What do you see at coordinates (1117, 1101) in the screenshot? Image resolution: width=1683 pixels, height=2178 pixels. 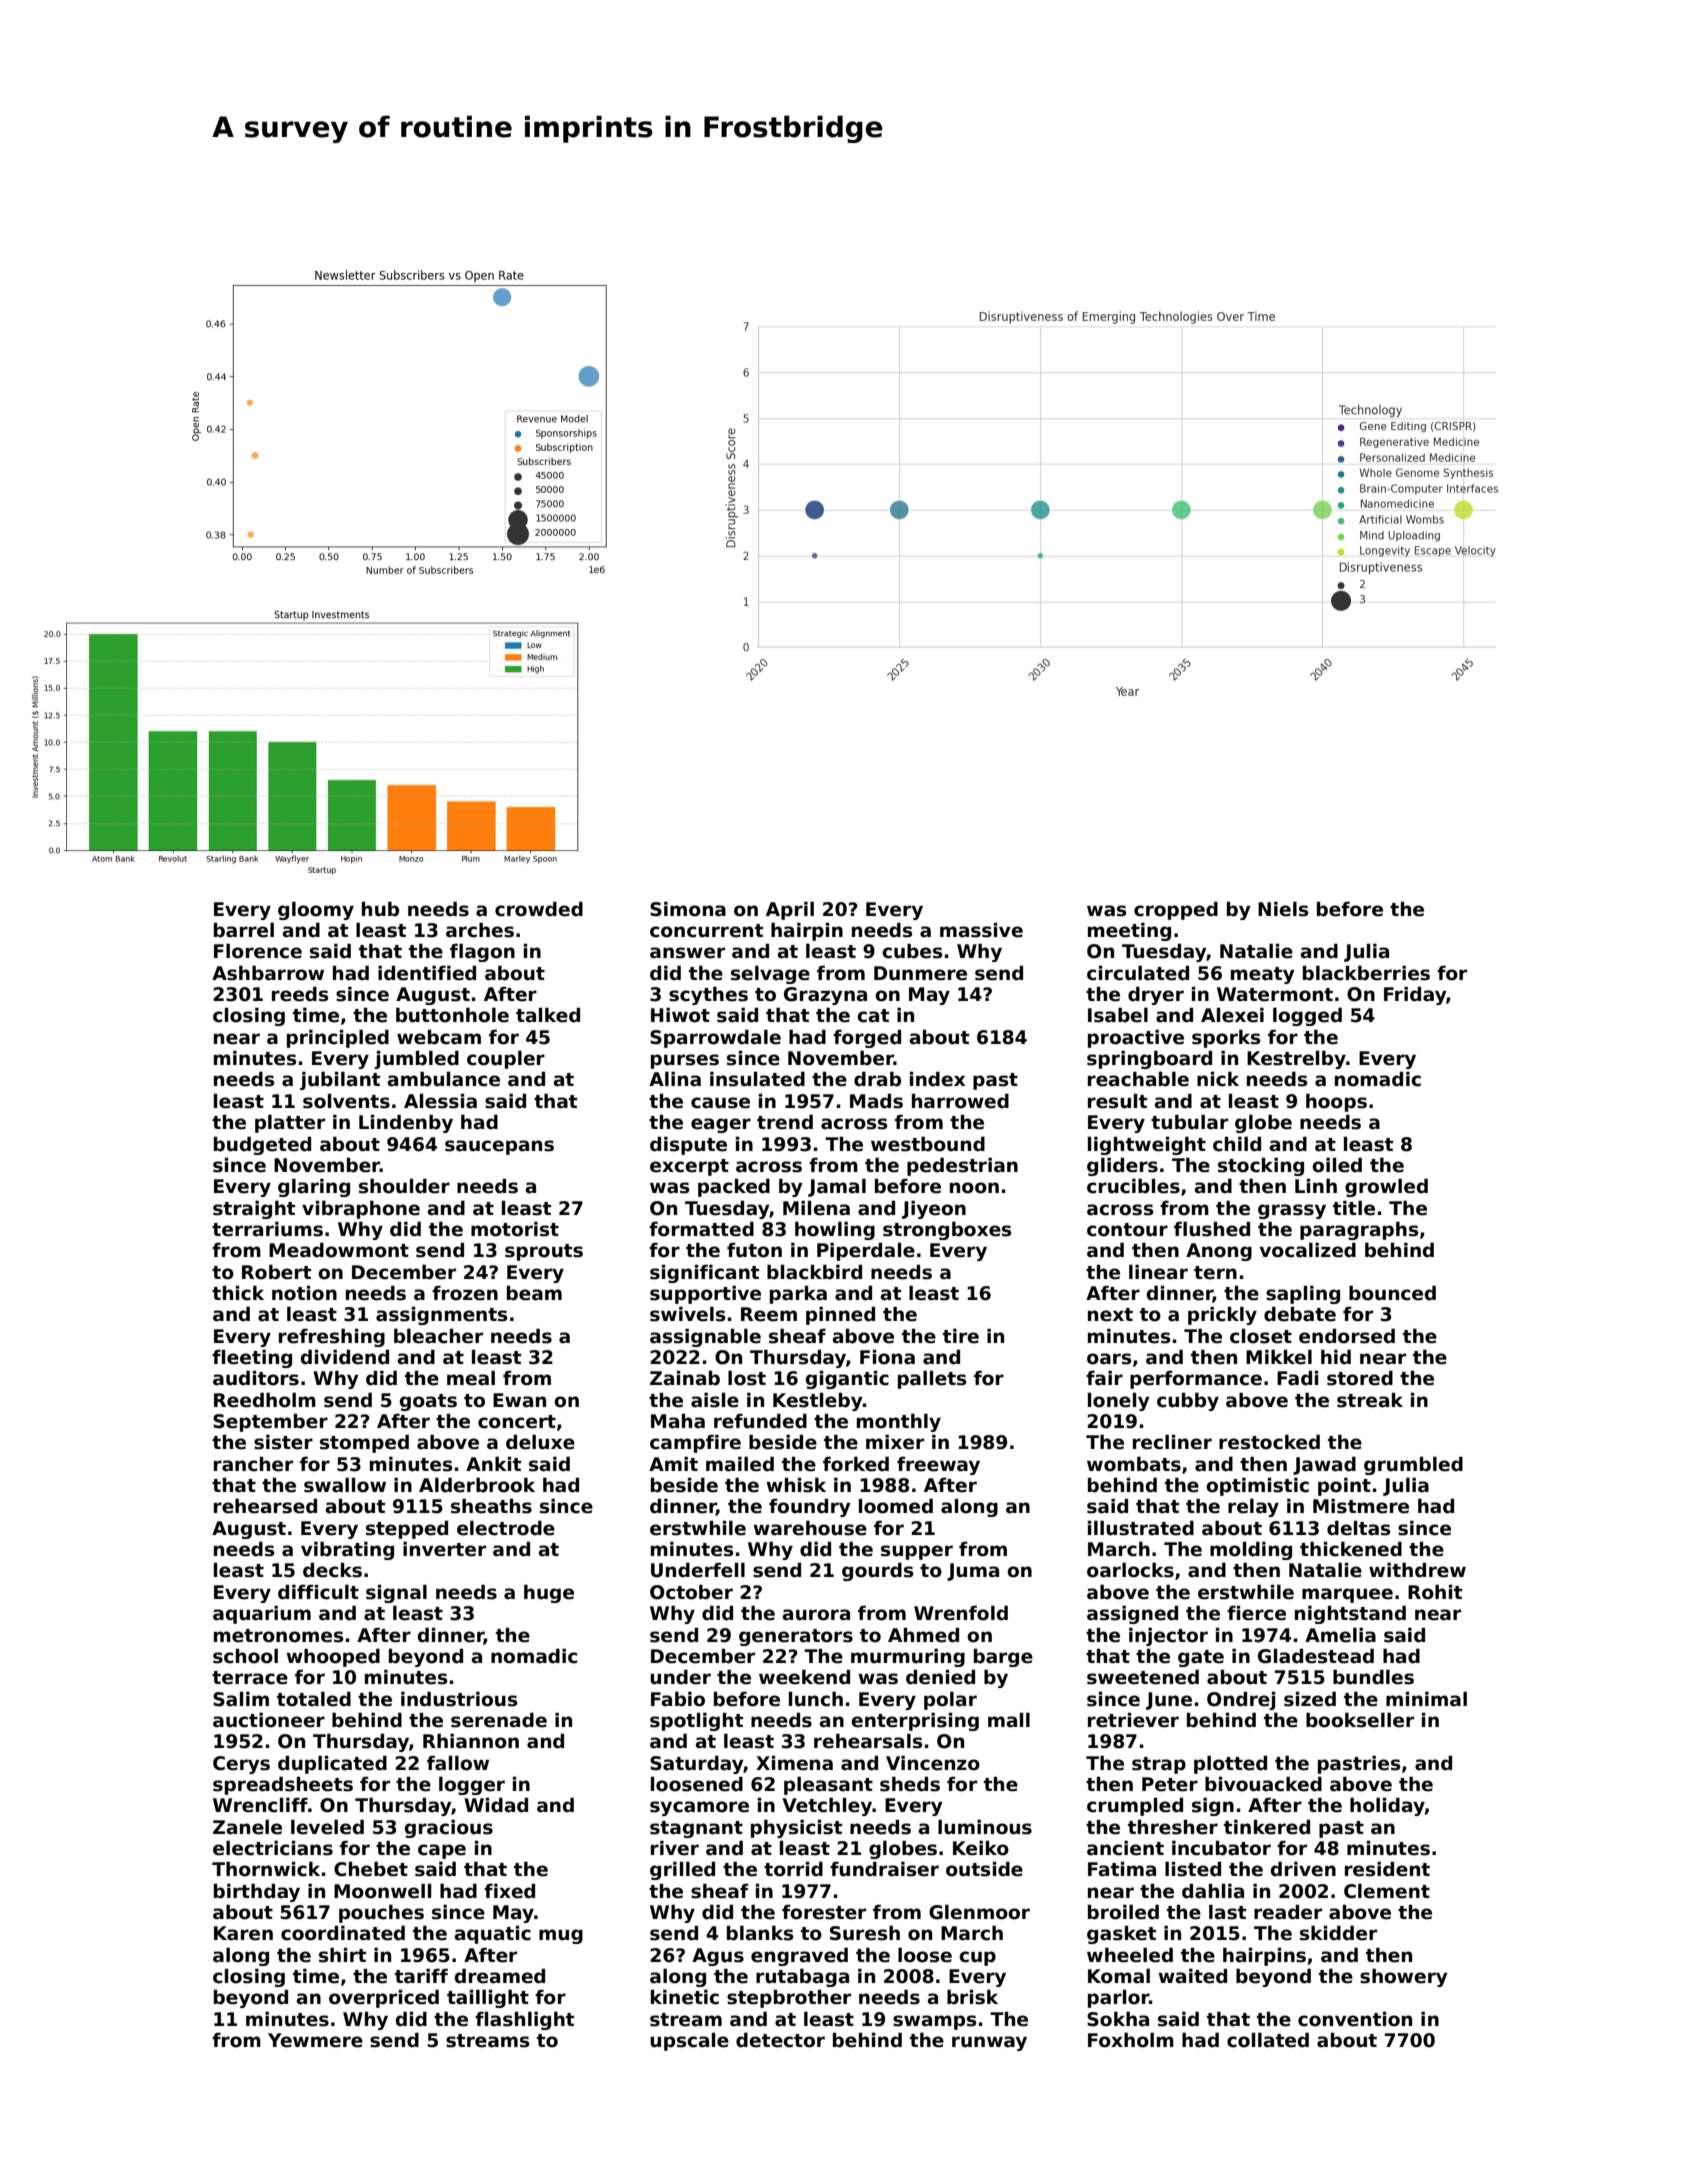 I see `result` at bounding box center [1117, 1101].
